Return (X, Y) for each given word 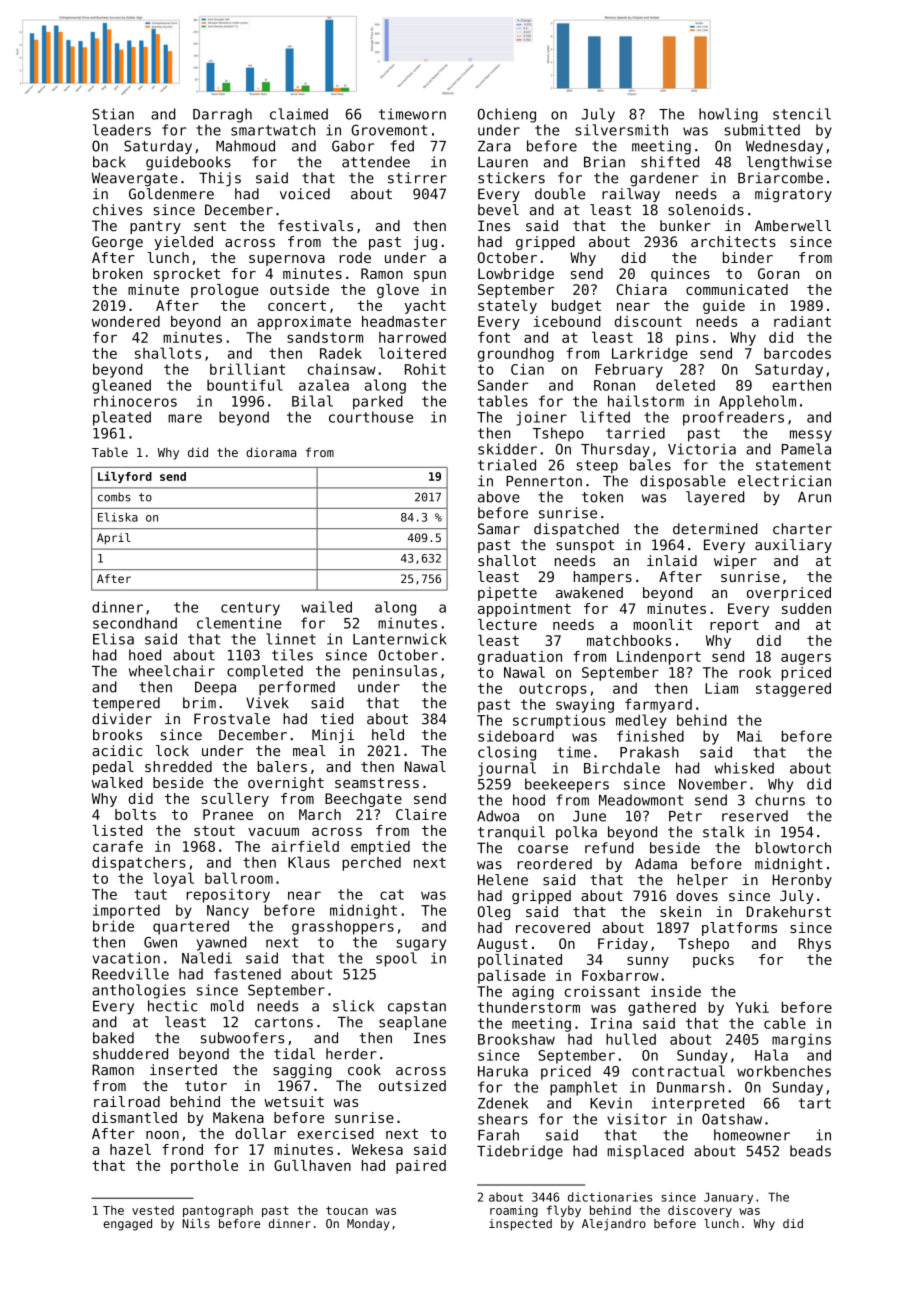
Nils (196, 1223)
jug (425, 243)
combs (114, 497)
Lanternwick (400, 639)
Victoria (702, 449)
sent (210, 226)
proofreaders (733, 418)
